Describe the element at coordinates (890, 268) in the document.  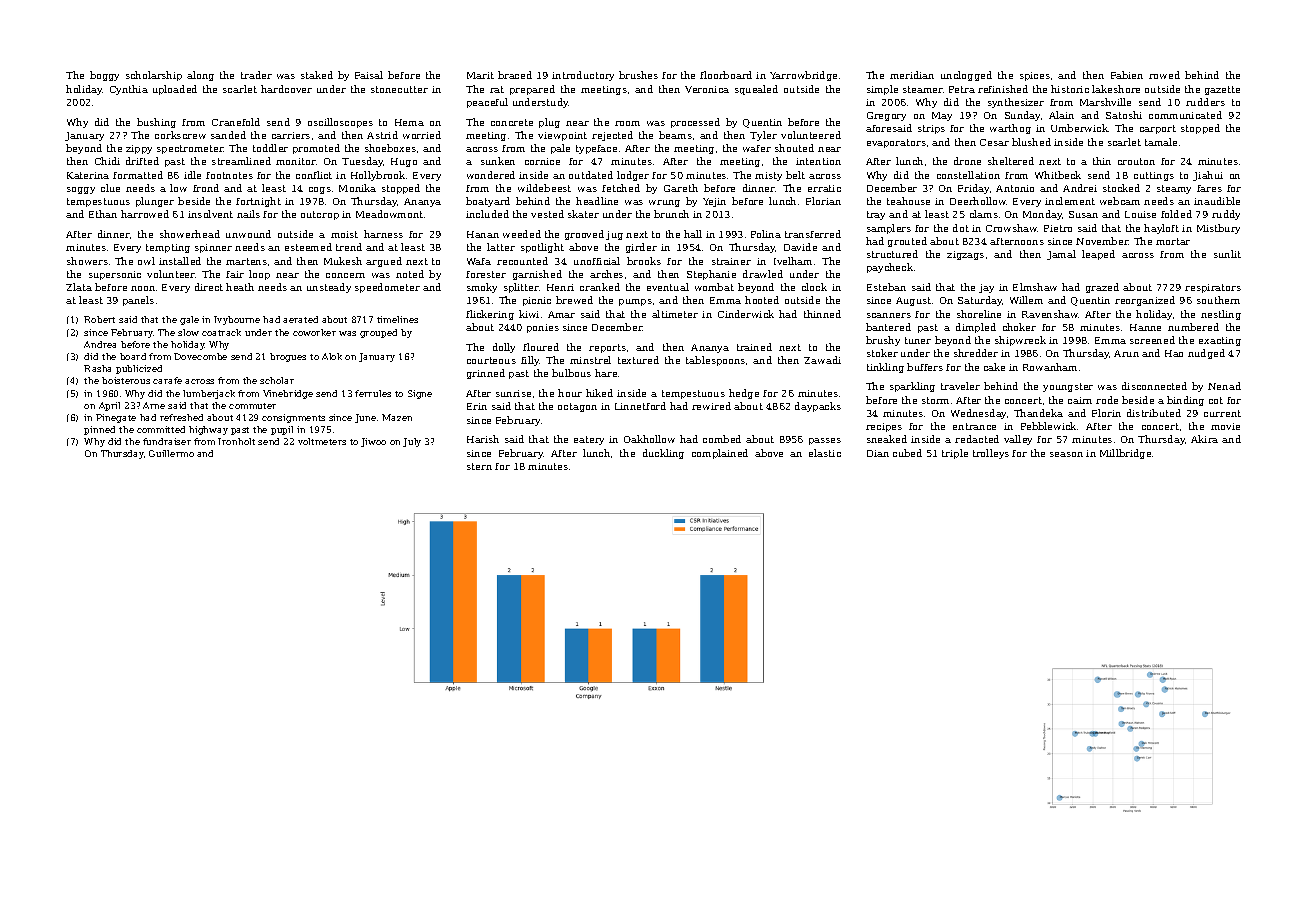
I see `paycheck` at that location.
